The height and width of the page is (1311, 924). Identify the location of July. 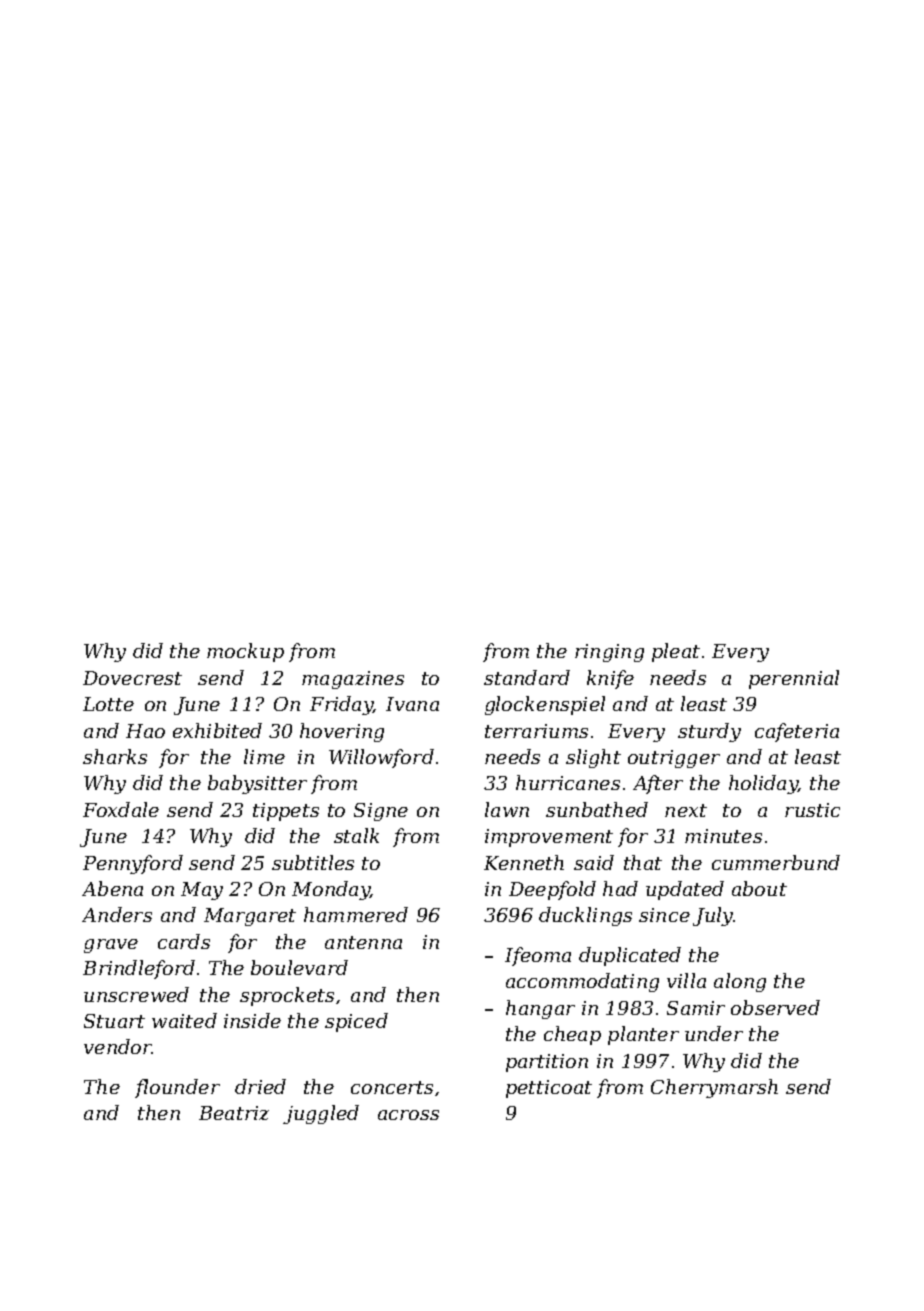
(713, 916).
